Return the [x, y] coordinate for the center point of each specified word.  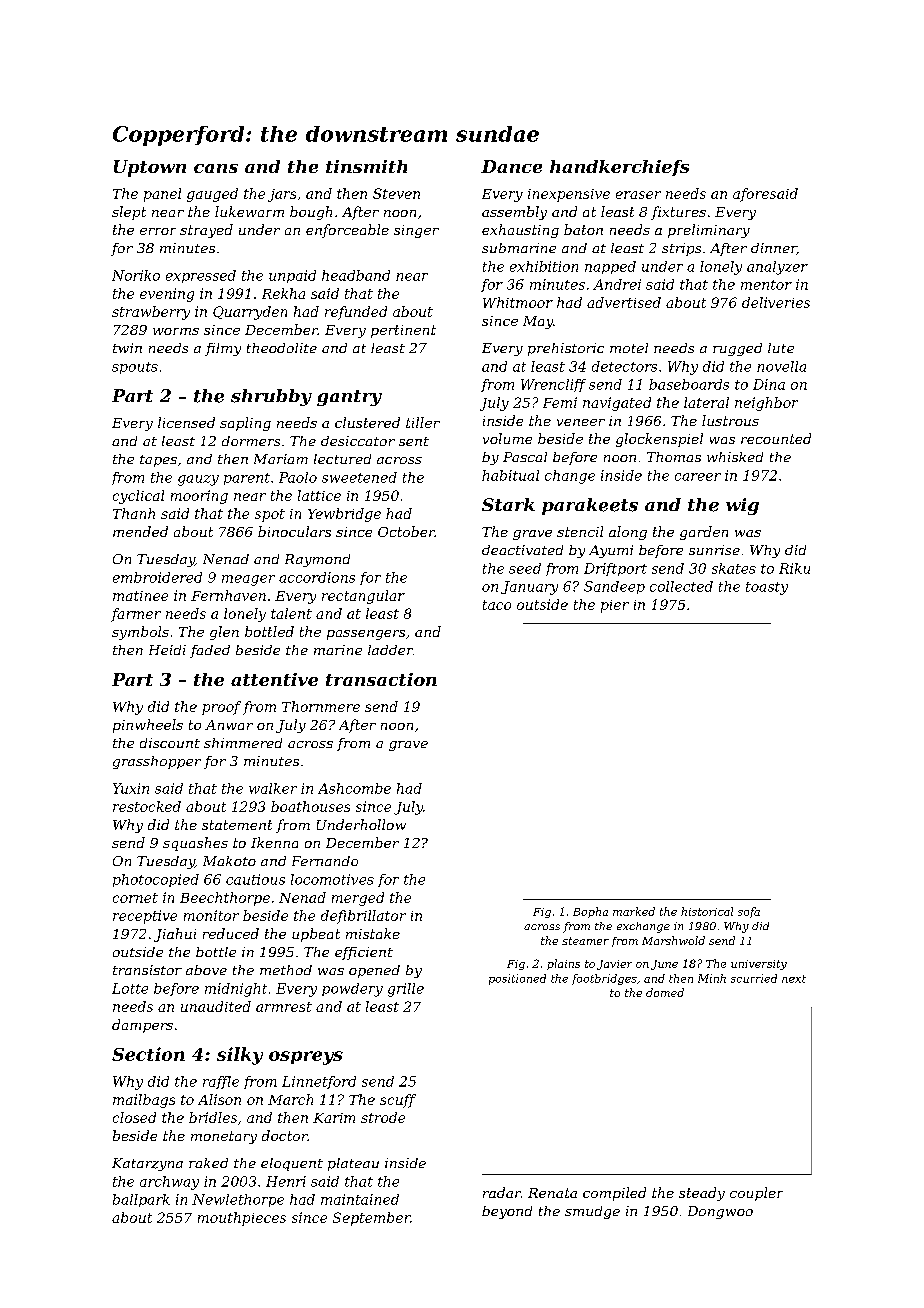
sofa [749, 912]
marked [634, 911]
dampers [142, 1026]
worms [176, 331]
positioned [517, 979]
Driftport [615, 569]
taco [497, 605]
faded [210, 651]
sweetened [359, 477]
